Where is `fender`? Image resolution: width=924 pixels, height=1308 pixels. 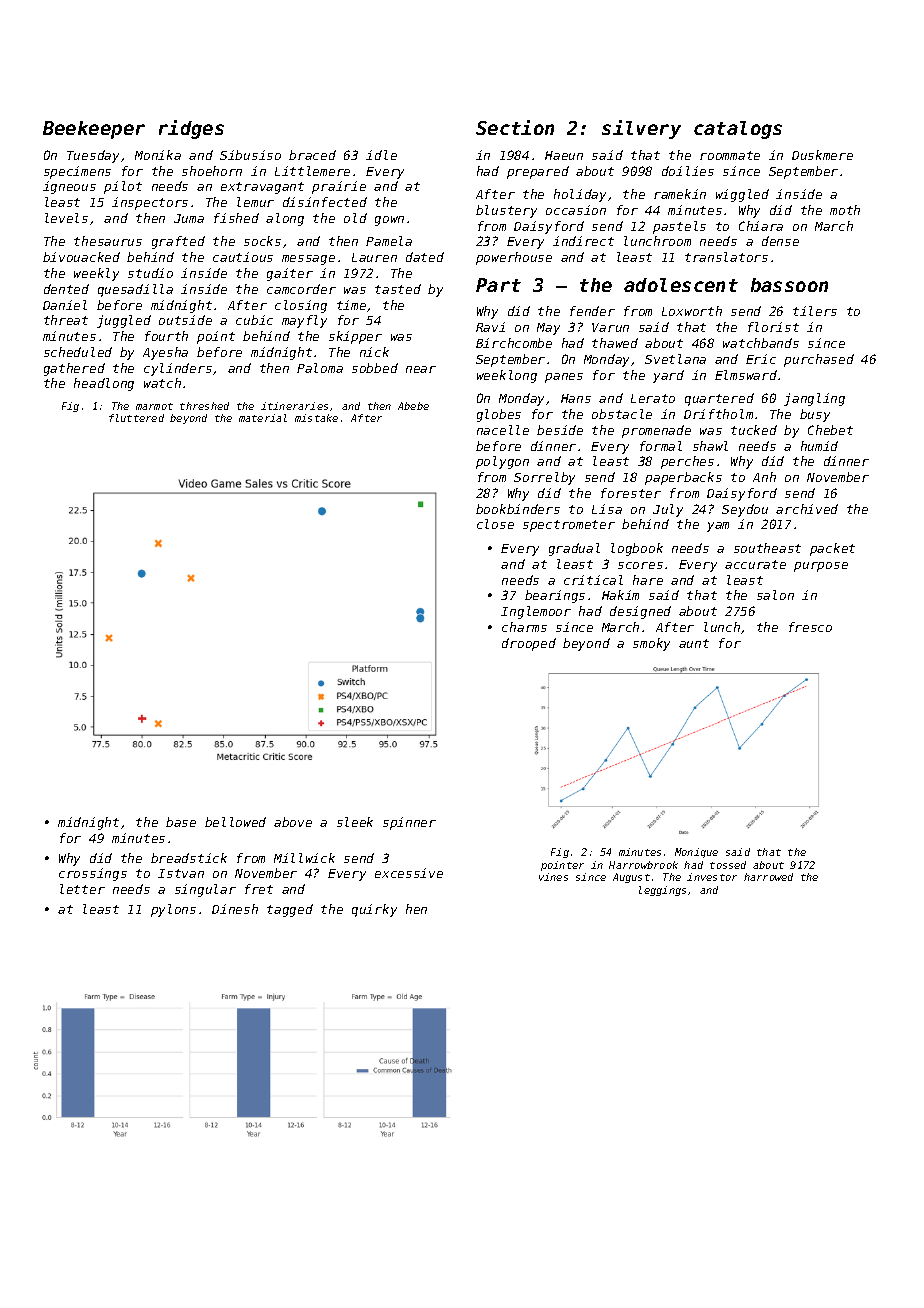
fender is located at coordinates (592, 311).
